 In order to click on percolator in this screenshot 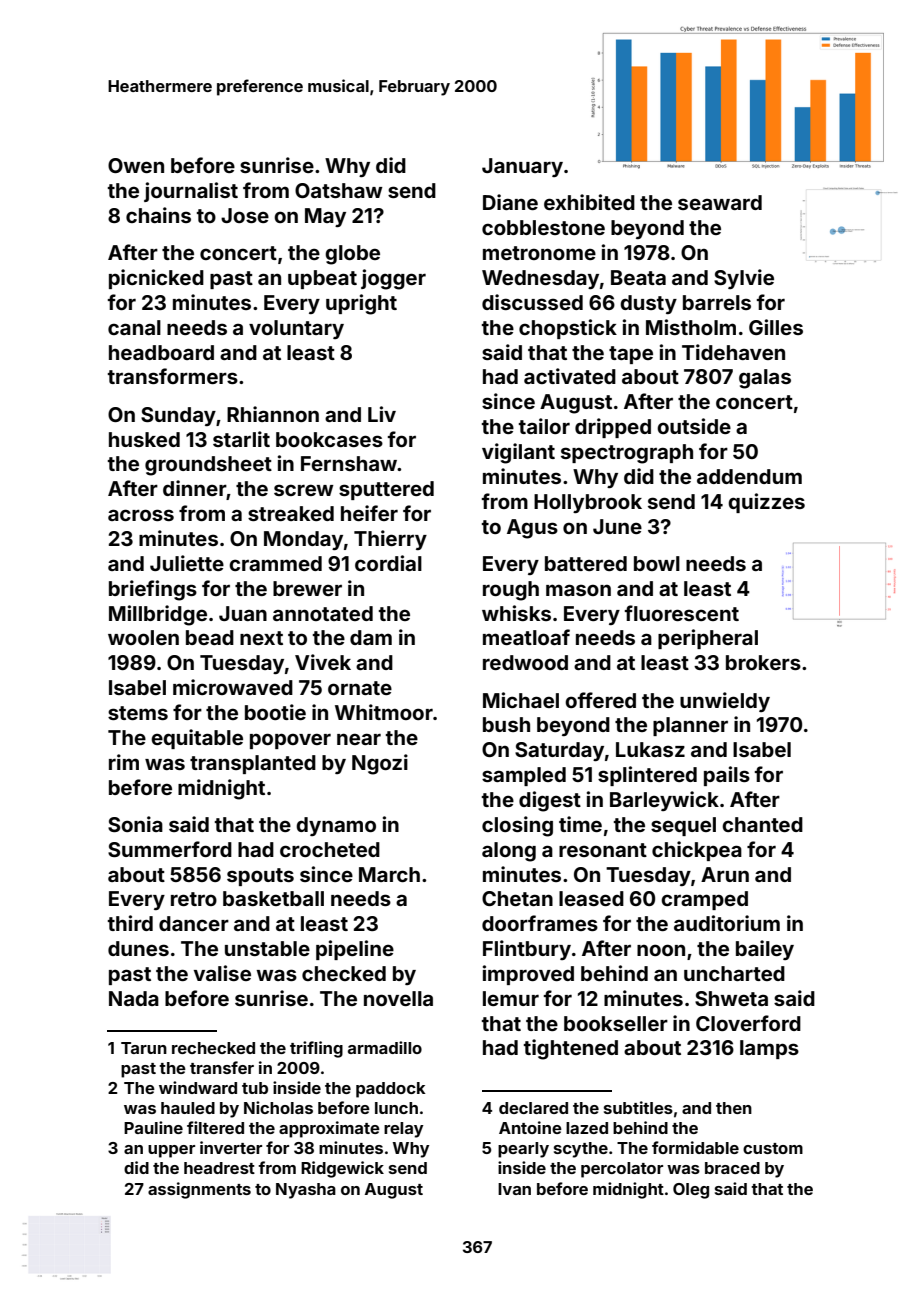, I will do `click(622, 1170)`.
